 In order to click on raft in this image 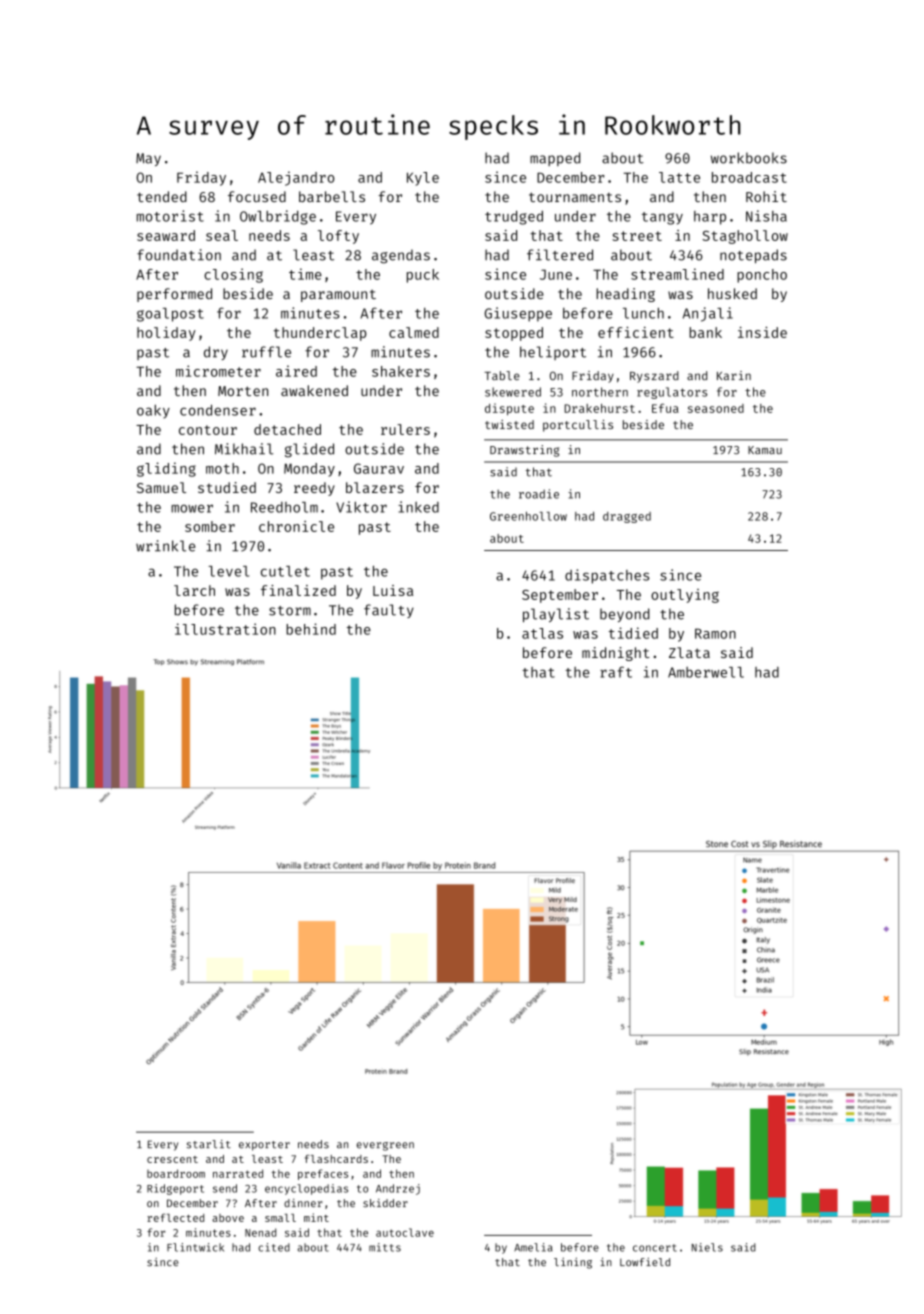, I will do `click(616, 672)`.
